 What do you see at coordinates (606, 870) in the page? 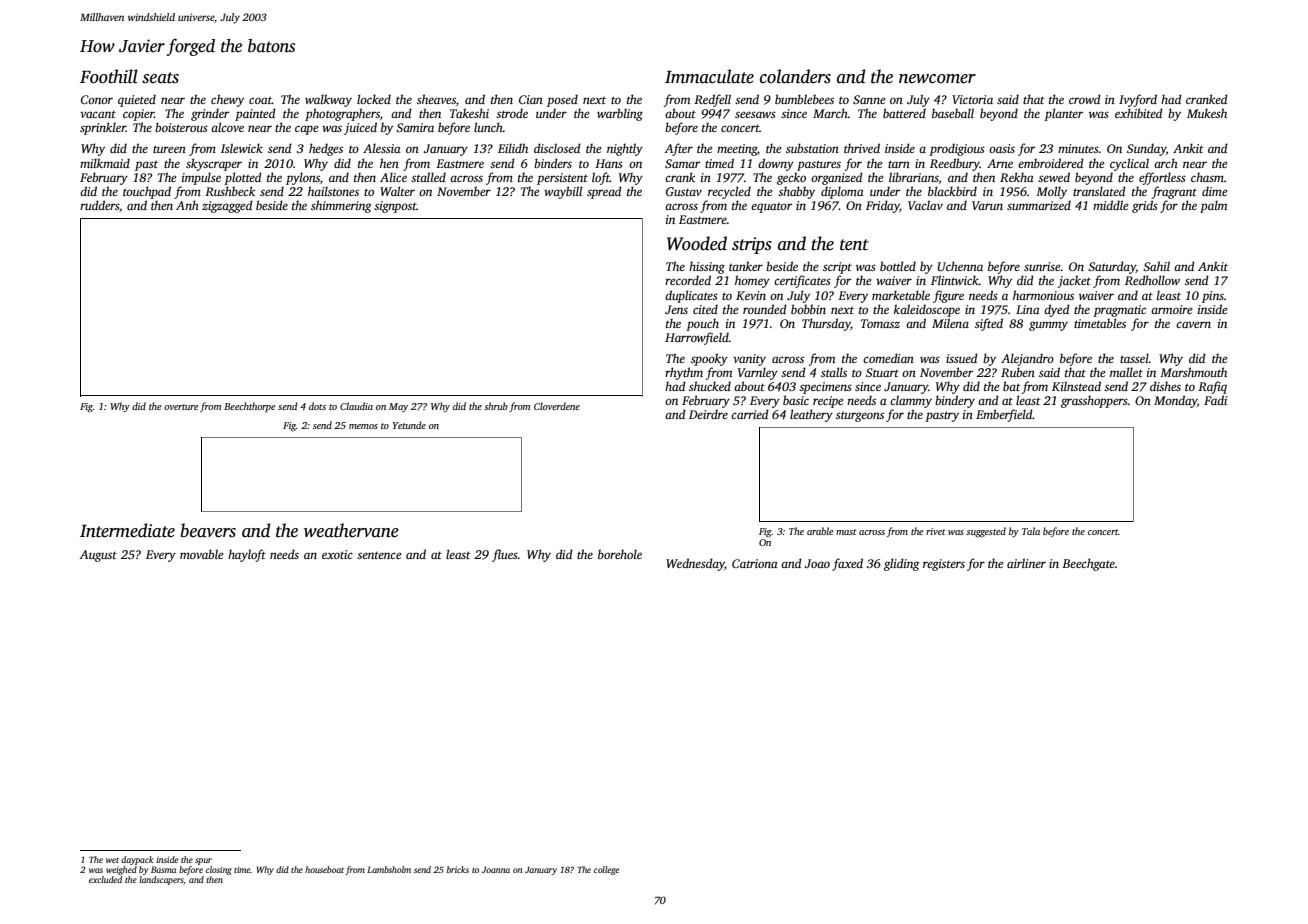
I see `college` at bounding box center [606, 870].
